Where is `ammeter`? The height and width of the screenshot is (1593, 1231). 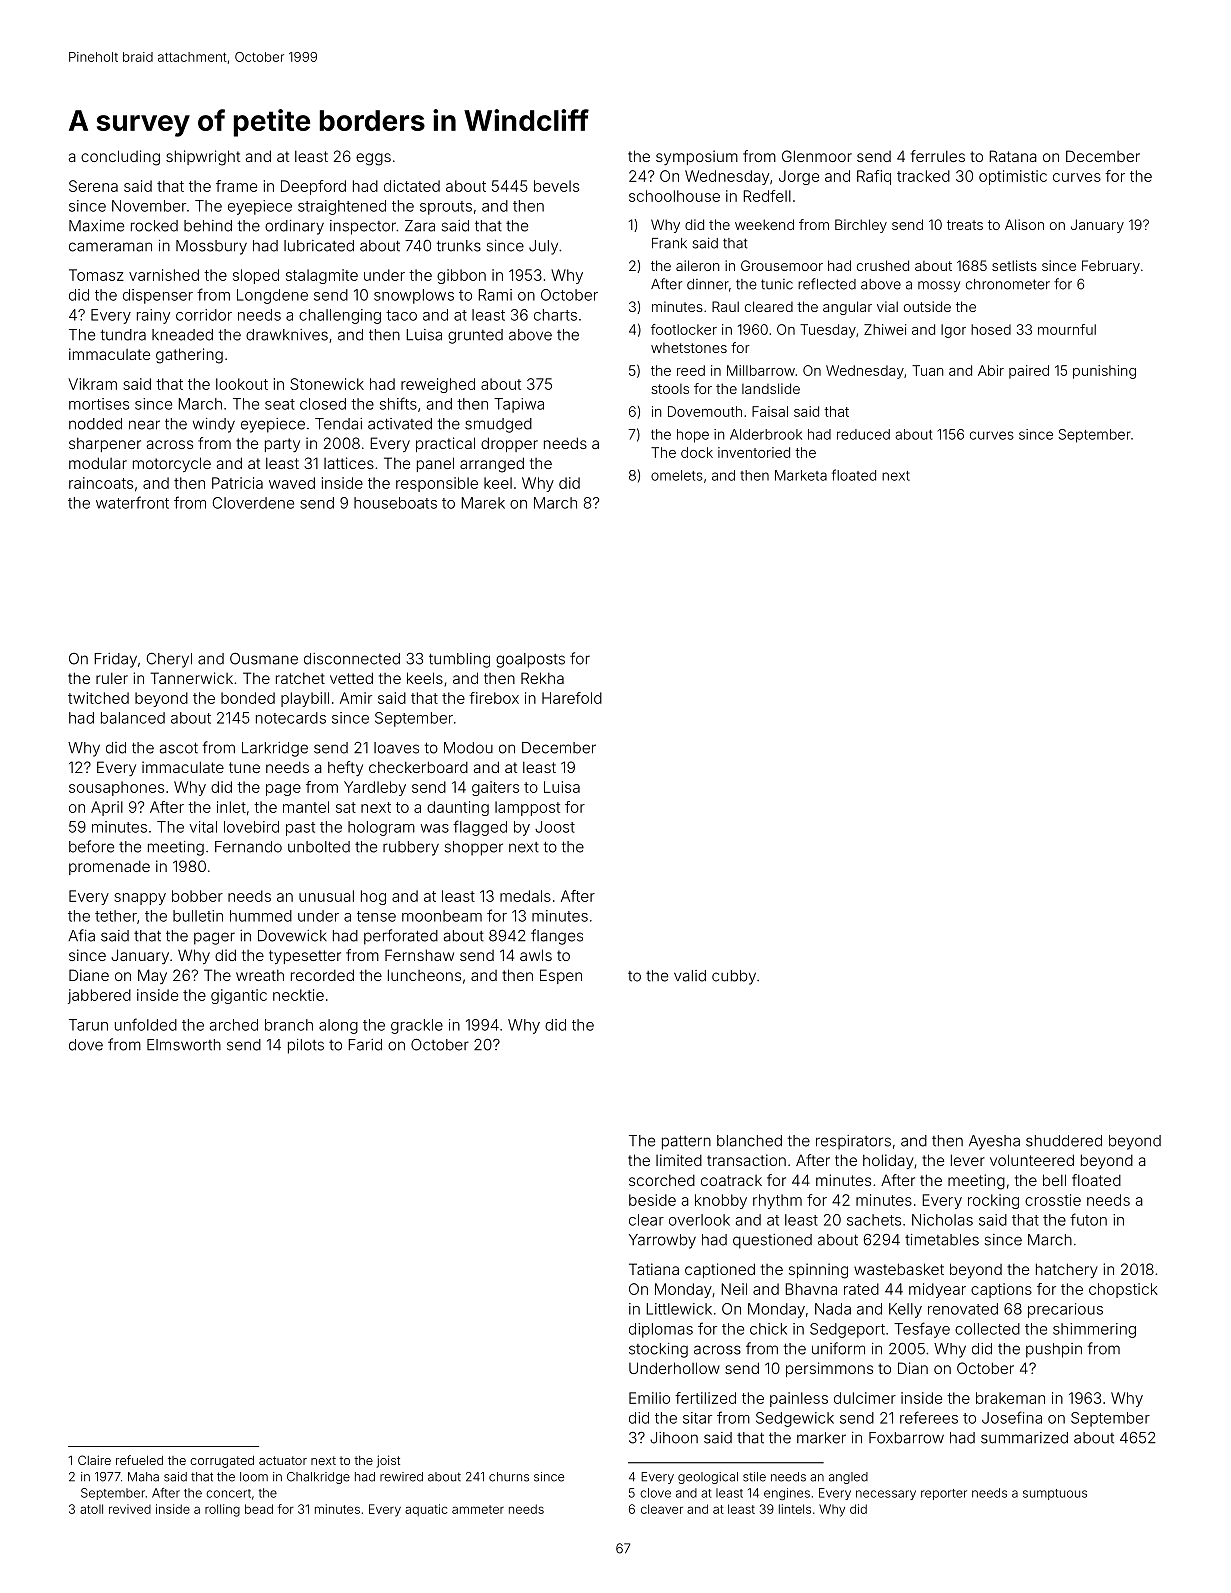 ammeter is located at coordinates (478, 1509).
